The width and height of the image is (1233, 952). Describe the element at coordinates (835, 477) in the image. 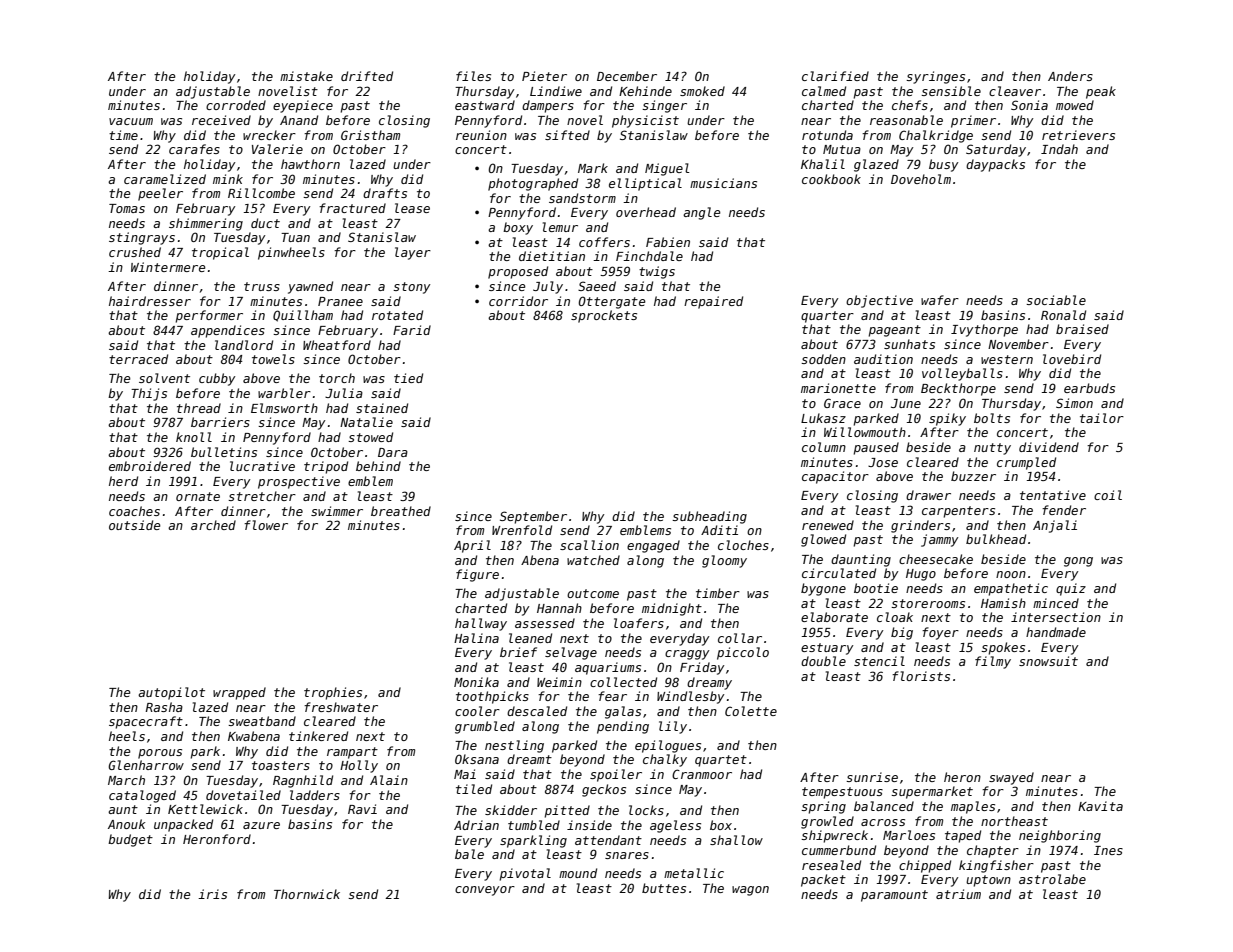

I see `capacitor` at that location.
